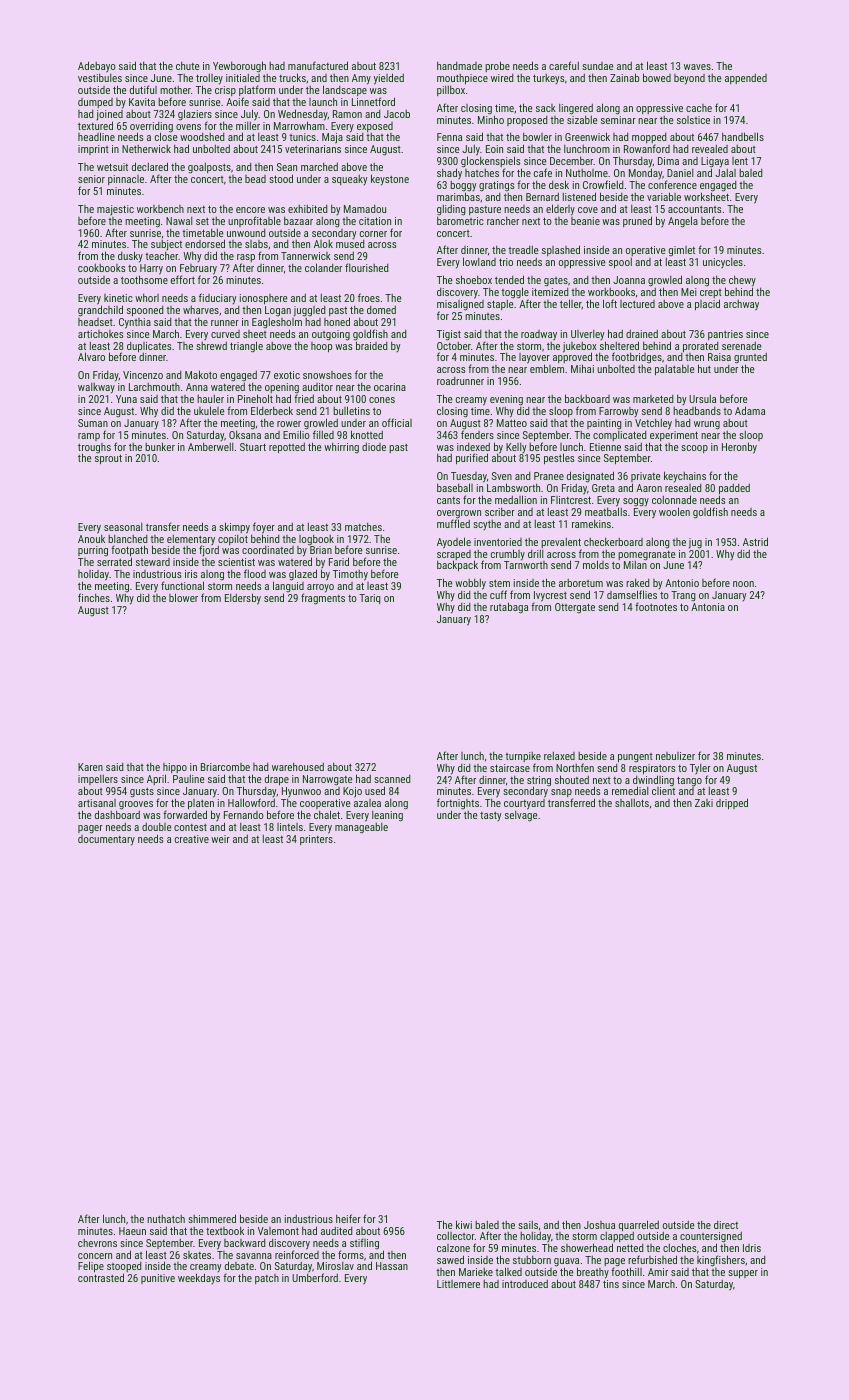  I want to click on sundae, so click(598, 66).
